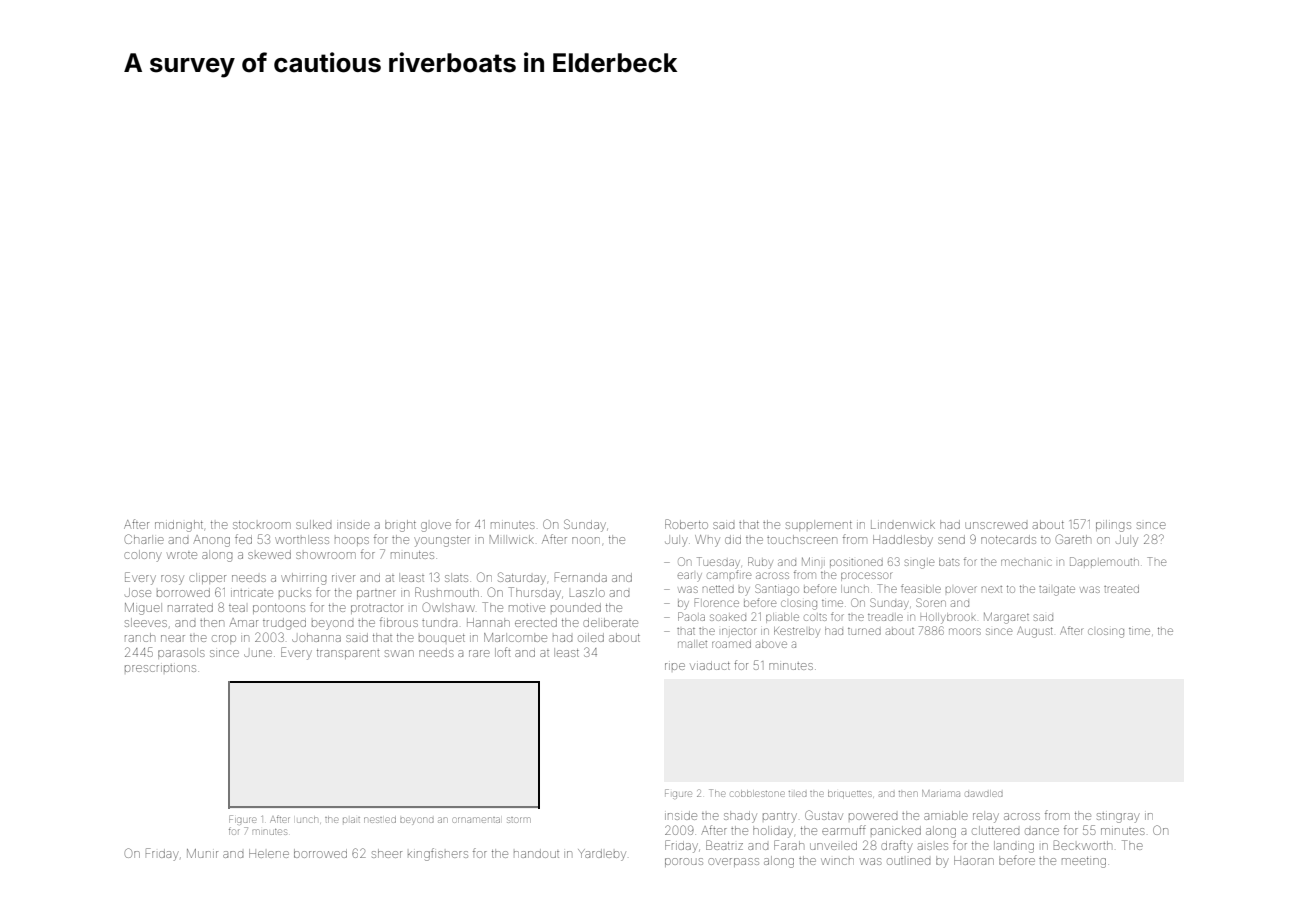  I want to click on viaduct, so click(710, 666).
